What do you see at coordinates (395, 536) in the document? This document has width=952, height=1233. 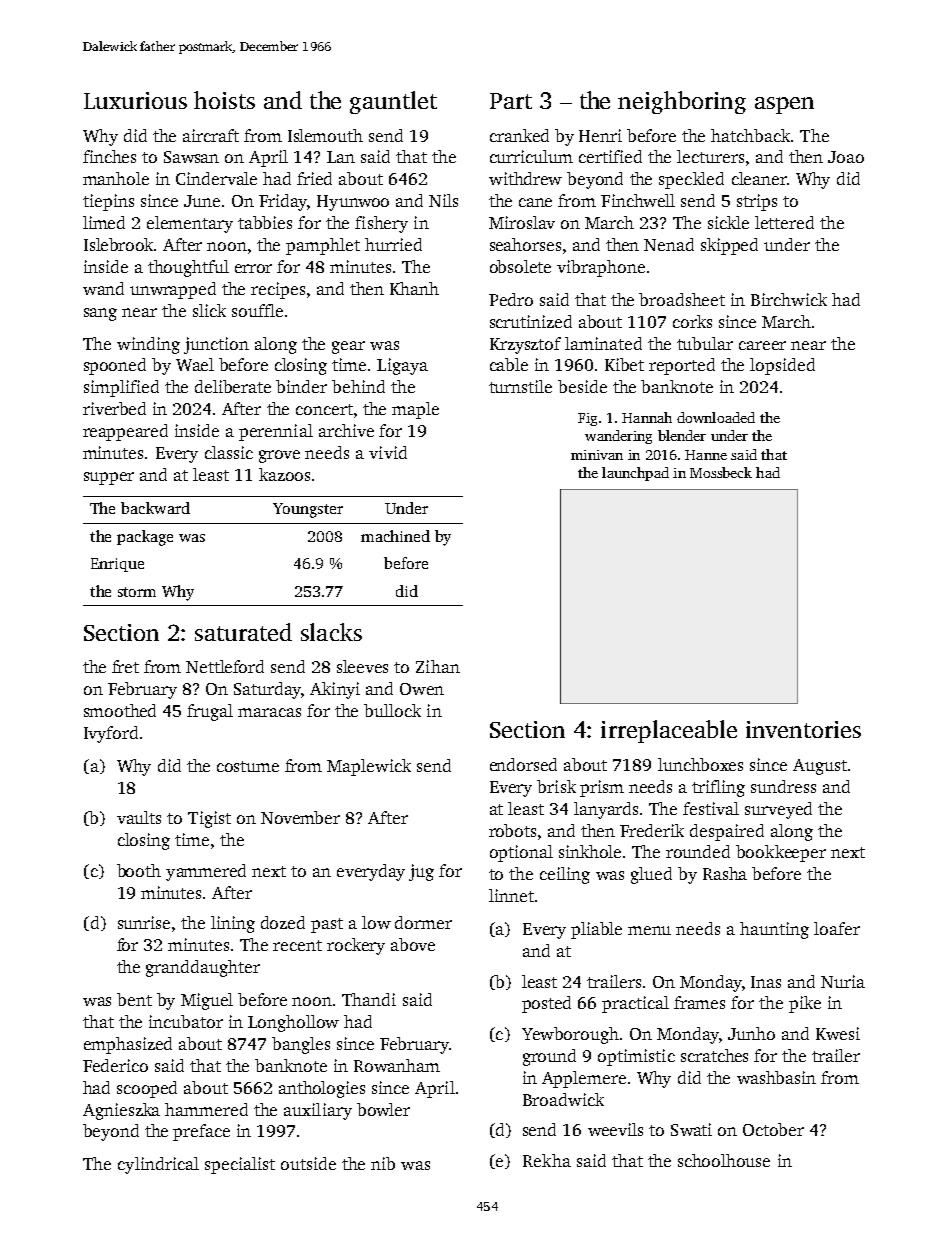 I see `machined` at bounding box center [395, 536].
